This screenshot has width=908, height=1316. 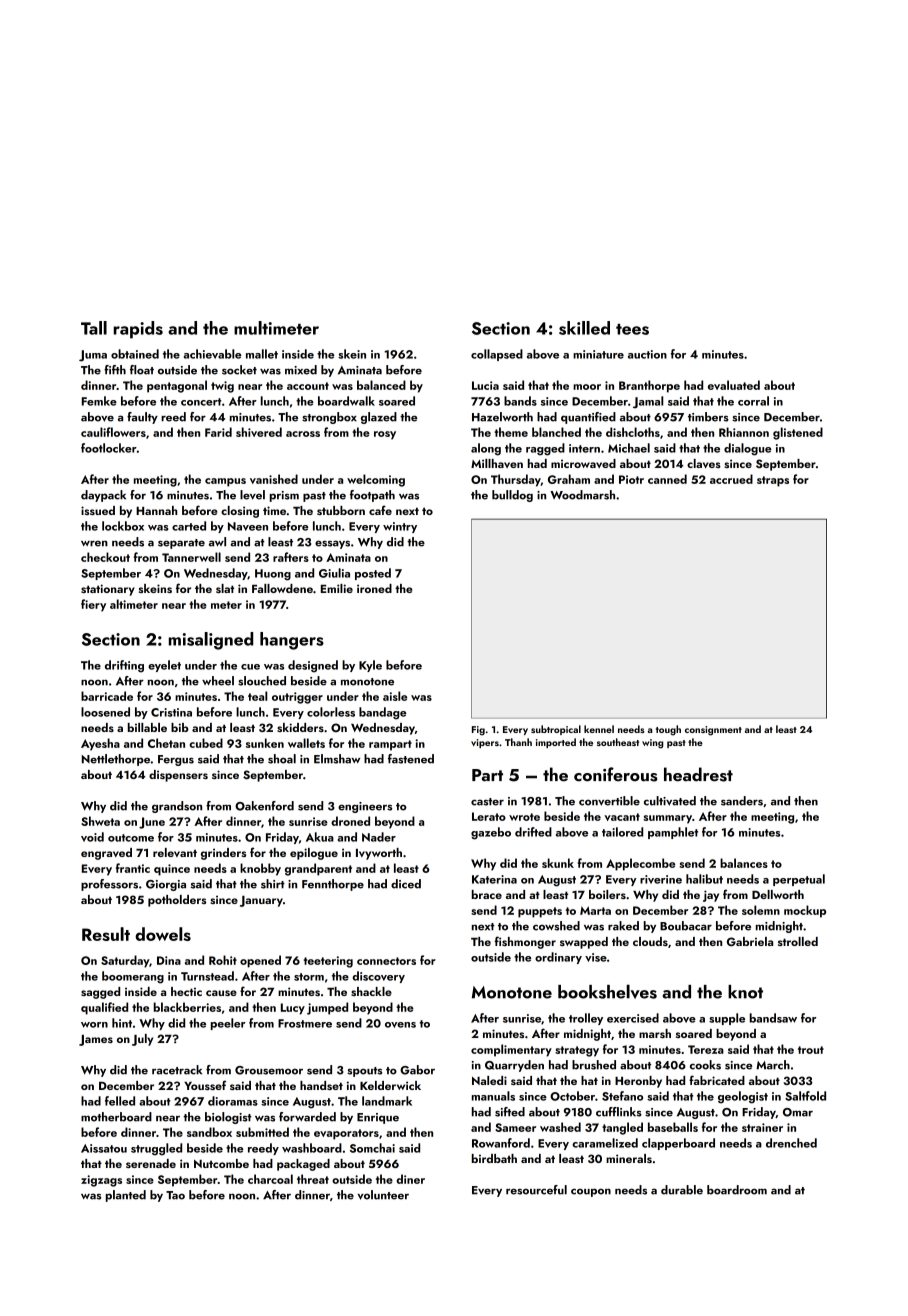 I want to click on collapsed, so click(x=497, y=355).
